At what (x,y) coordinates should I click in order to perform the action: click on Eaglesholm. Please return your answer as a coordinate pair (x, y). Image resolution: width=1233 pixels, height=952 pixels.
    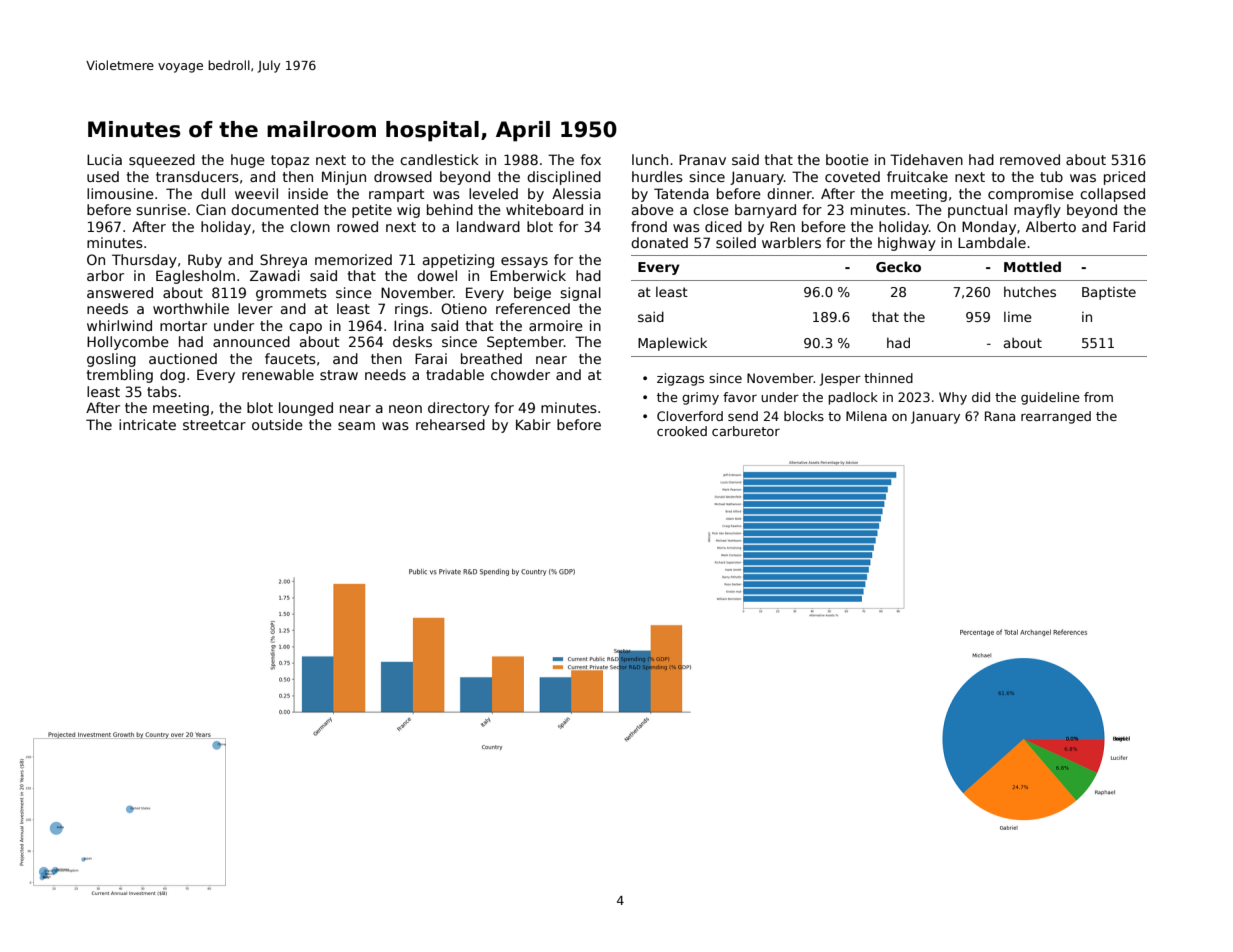
    Looking at the image, I should click on (195, 277).
